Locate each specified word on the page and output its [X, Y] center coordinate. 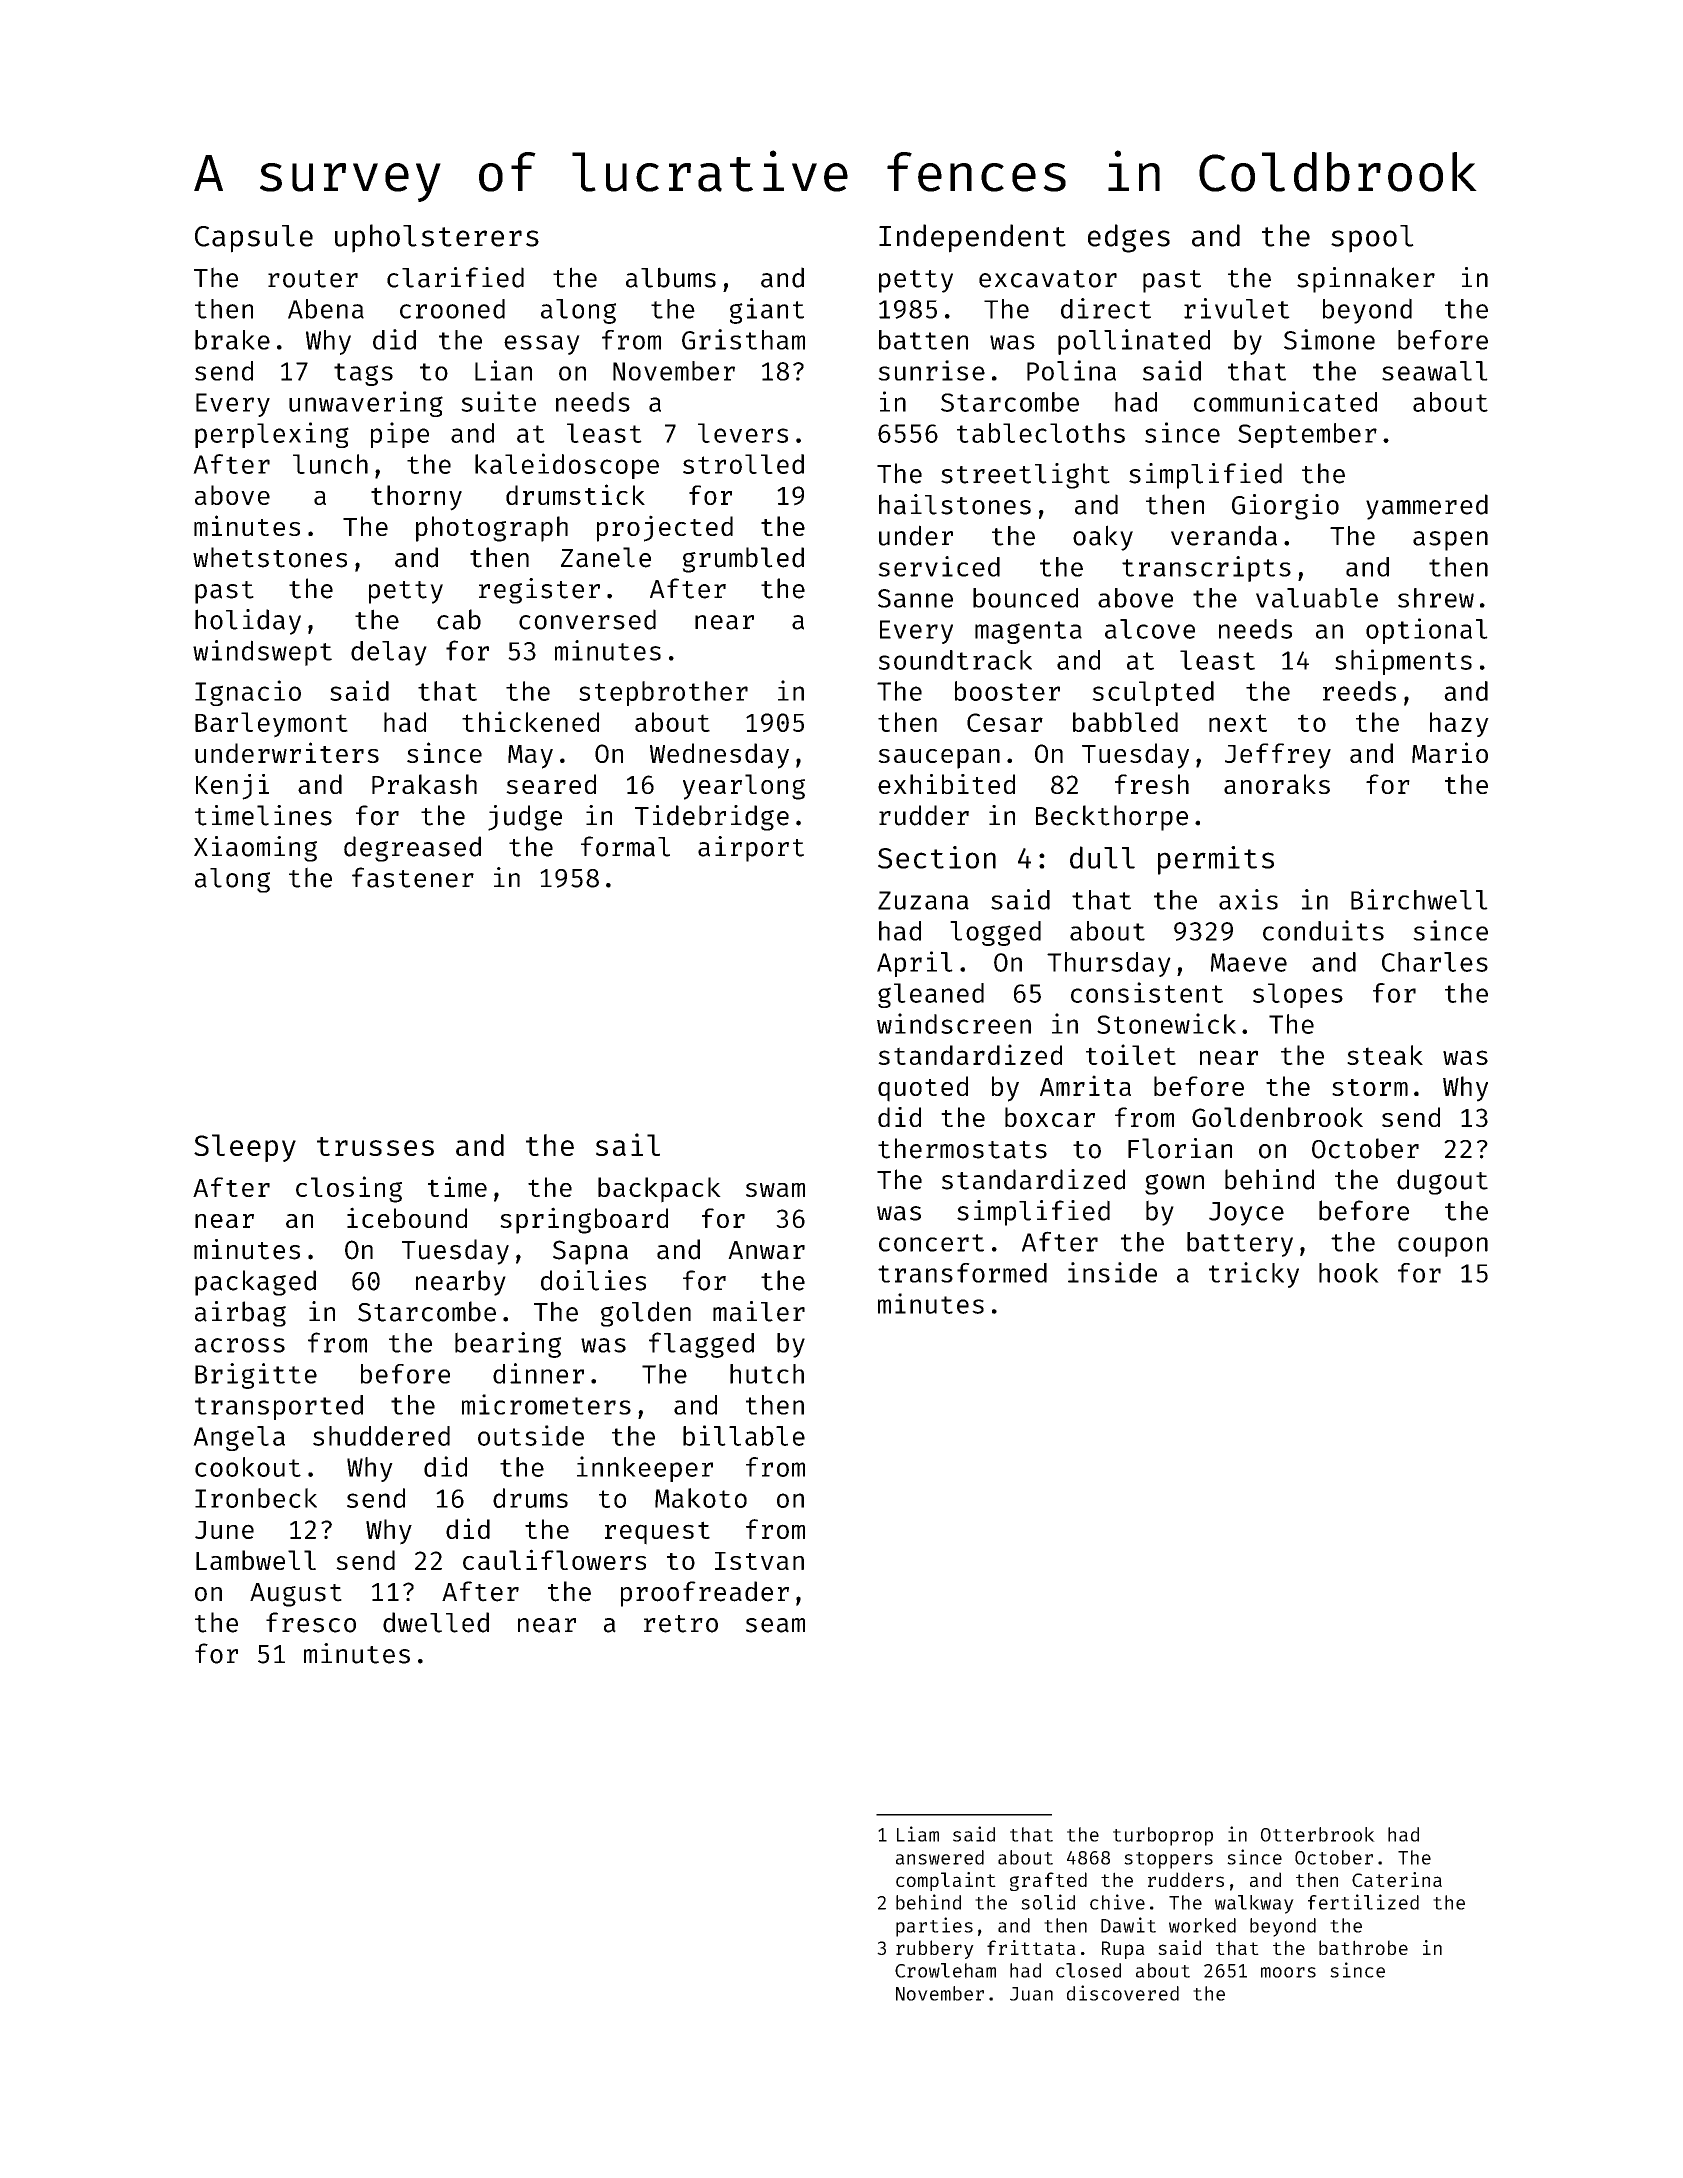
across [240, 1345]
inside [1112, 1272]
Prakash [424, 784]
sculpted [1153, 693]
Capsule [254, 239]
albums [671, 277]
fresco [311, 1622]
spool [1372, 239]
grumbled [743, 560]
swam [775, 1190]
